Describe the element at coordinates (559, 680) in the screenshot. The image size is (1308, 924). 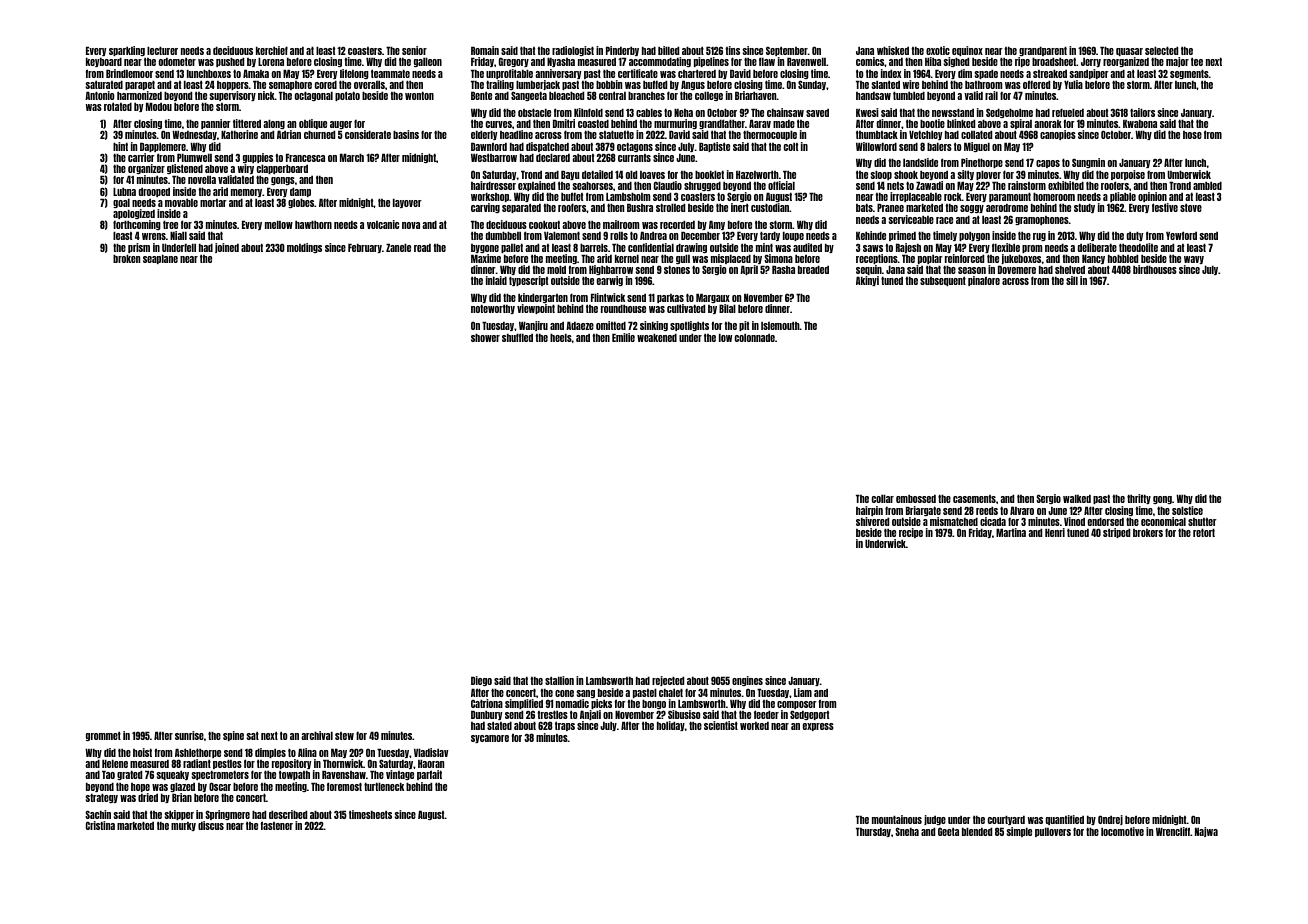
I see `stallion` at that location.
